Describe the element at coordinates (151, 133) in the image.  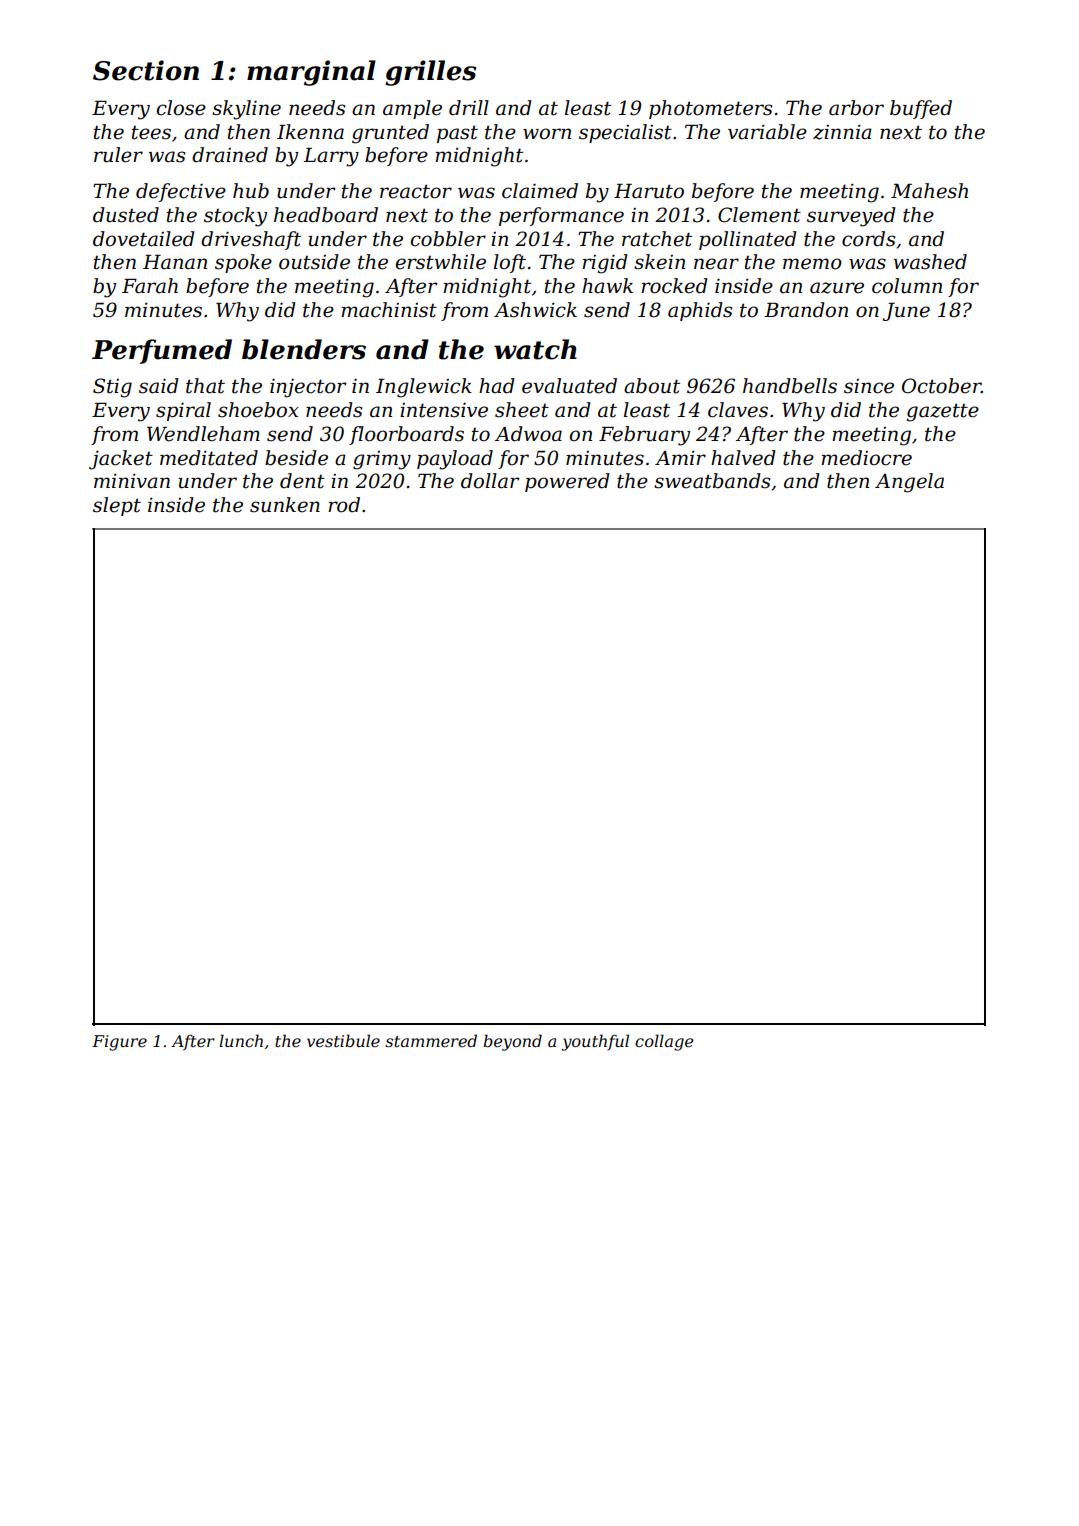
I see `tees` at that location.
